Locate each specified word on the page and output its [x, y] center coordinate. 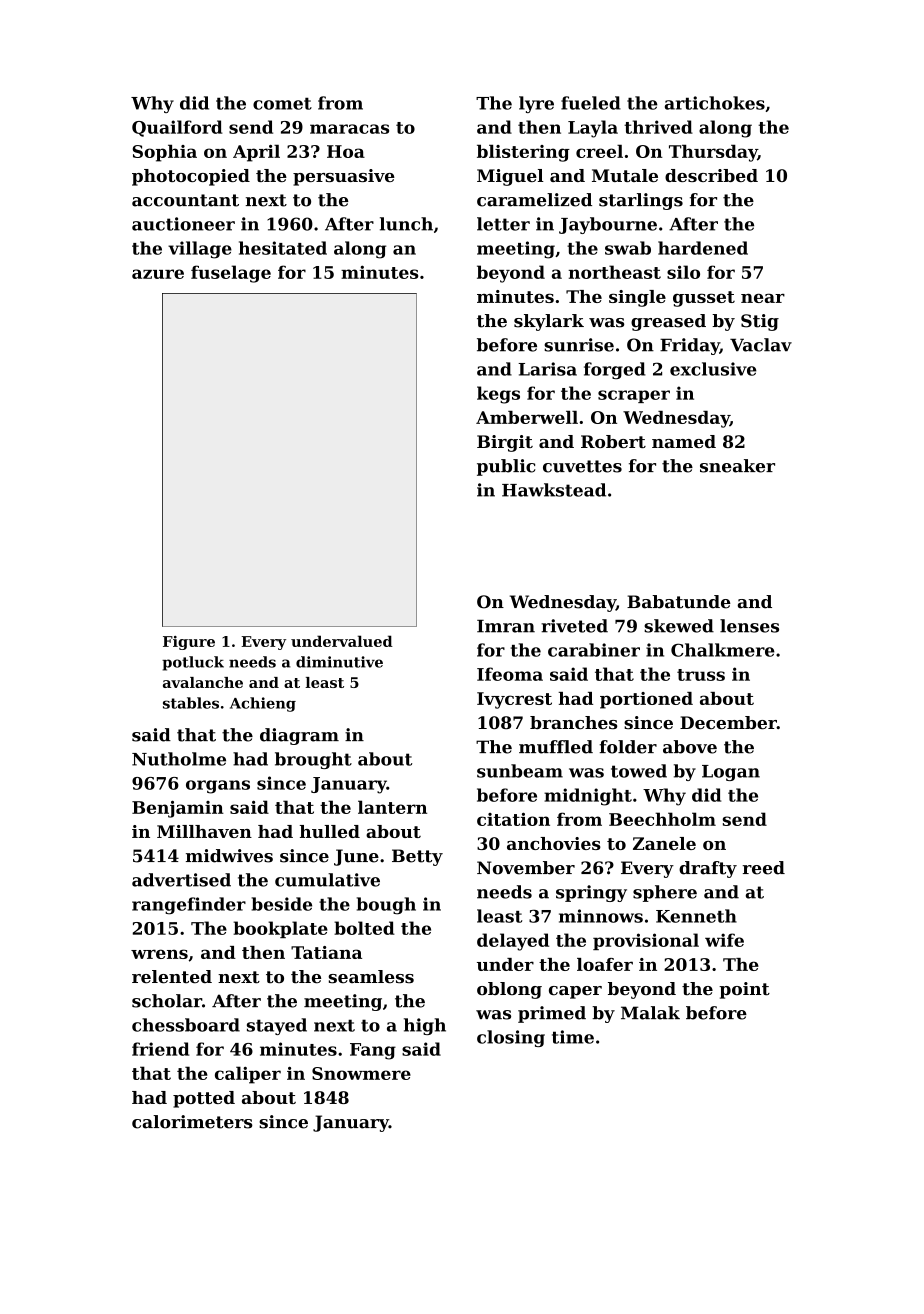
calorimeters [192, 1122]
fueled [591, 103]
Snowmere [361, 1073]
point [744, 990]
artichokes [715, 103]
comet [282, 103]
